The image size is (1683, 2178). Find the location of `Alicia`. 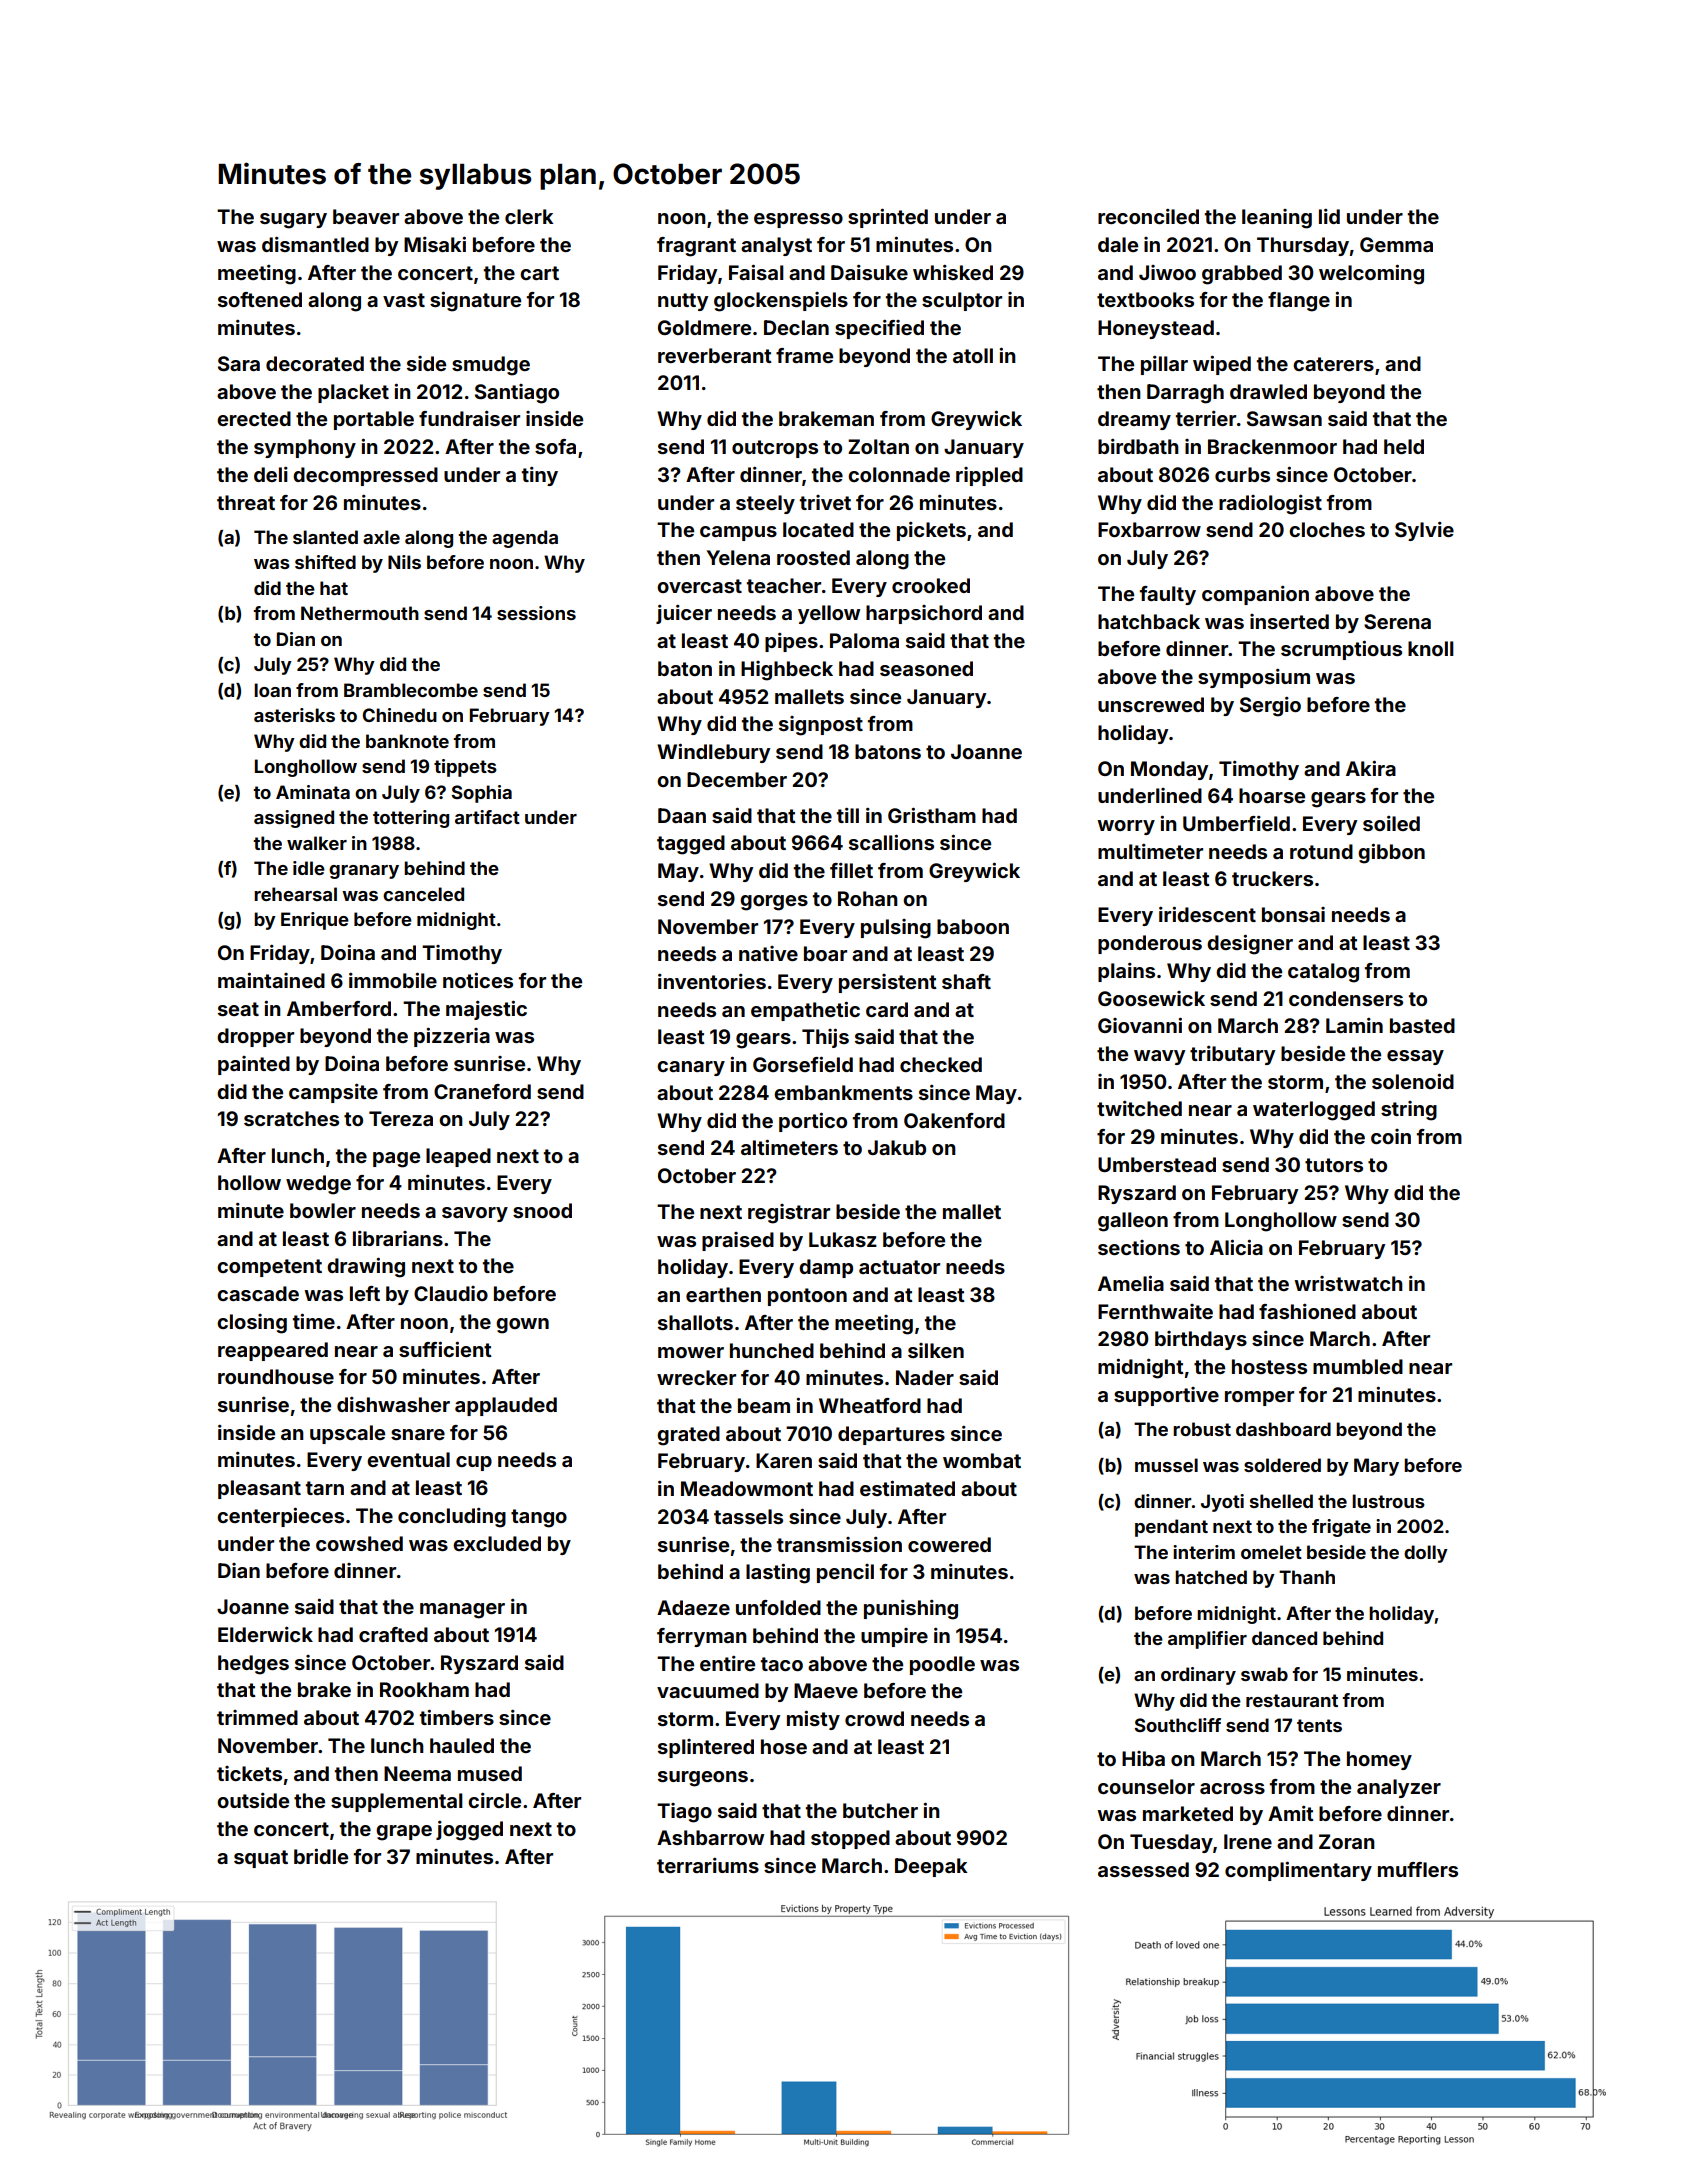

Alicia is located at coordinates (1236, 1247).
